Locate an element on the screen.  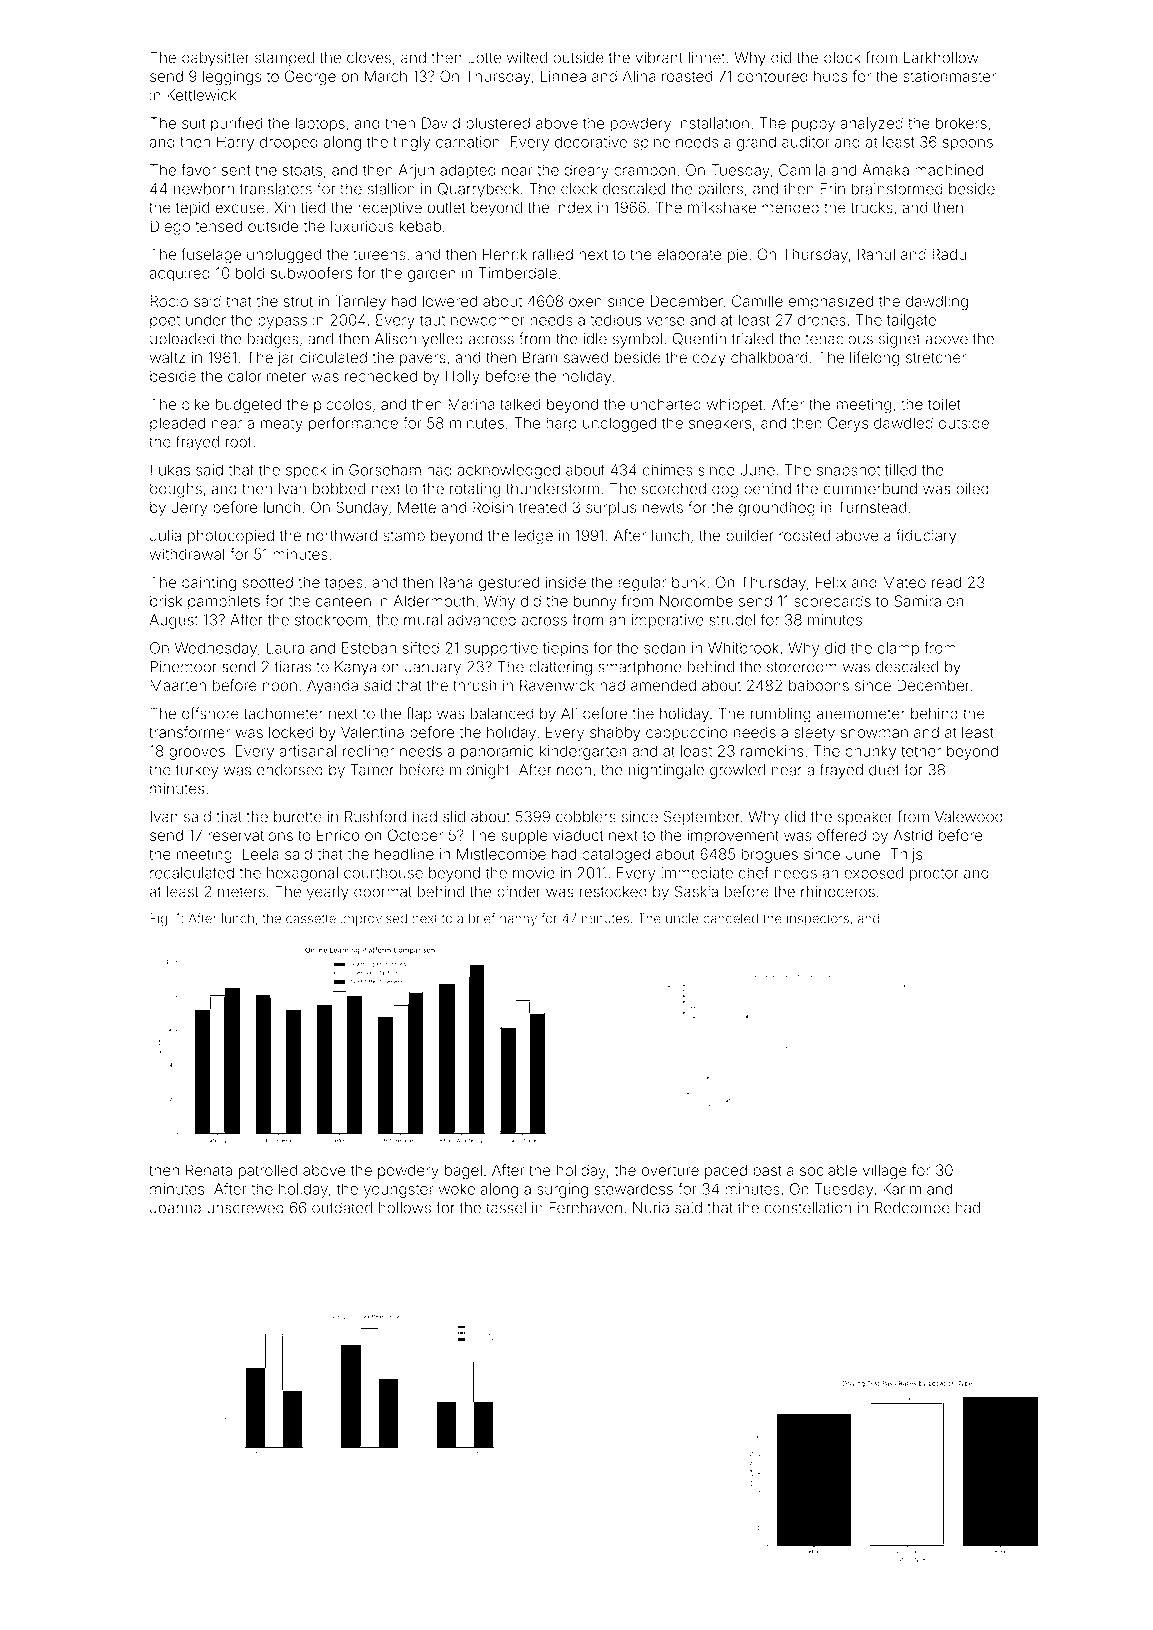
pleaded is located at coordinates (177, 424).
